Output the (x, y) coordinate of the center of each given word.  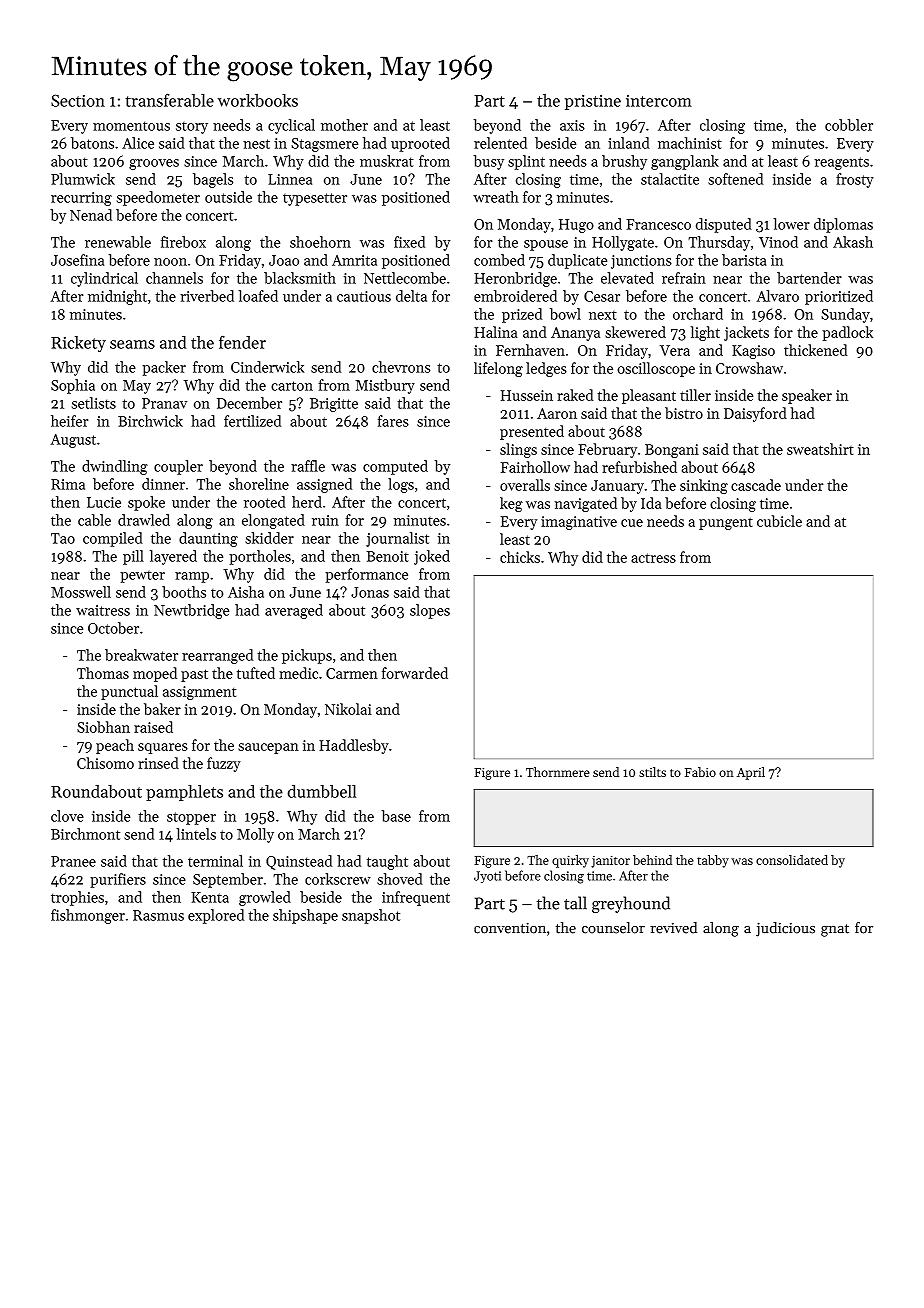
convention (510, 928)
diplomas (843, 225)
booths (184, 592)
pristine (593, 102)
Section (78, 100)
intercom (659, 101)
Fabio (700, 772)
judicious (785, 929)
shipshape (305, 916)
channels (174, 278)
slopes (430, 611)
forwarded (415, 673)
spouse (546, 245)
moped (155, 674)
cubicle (779, 521)
